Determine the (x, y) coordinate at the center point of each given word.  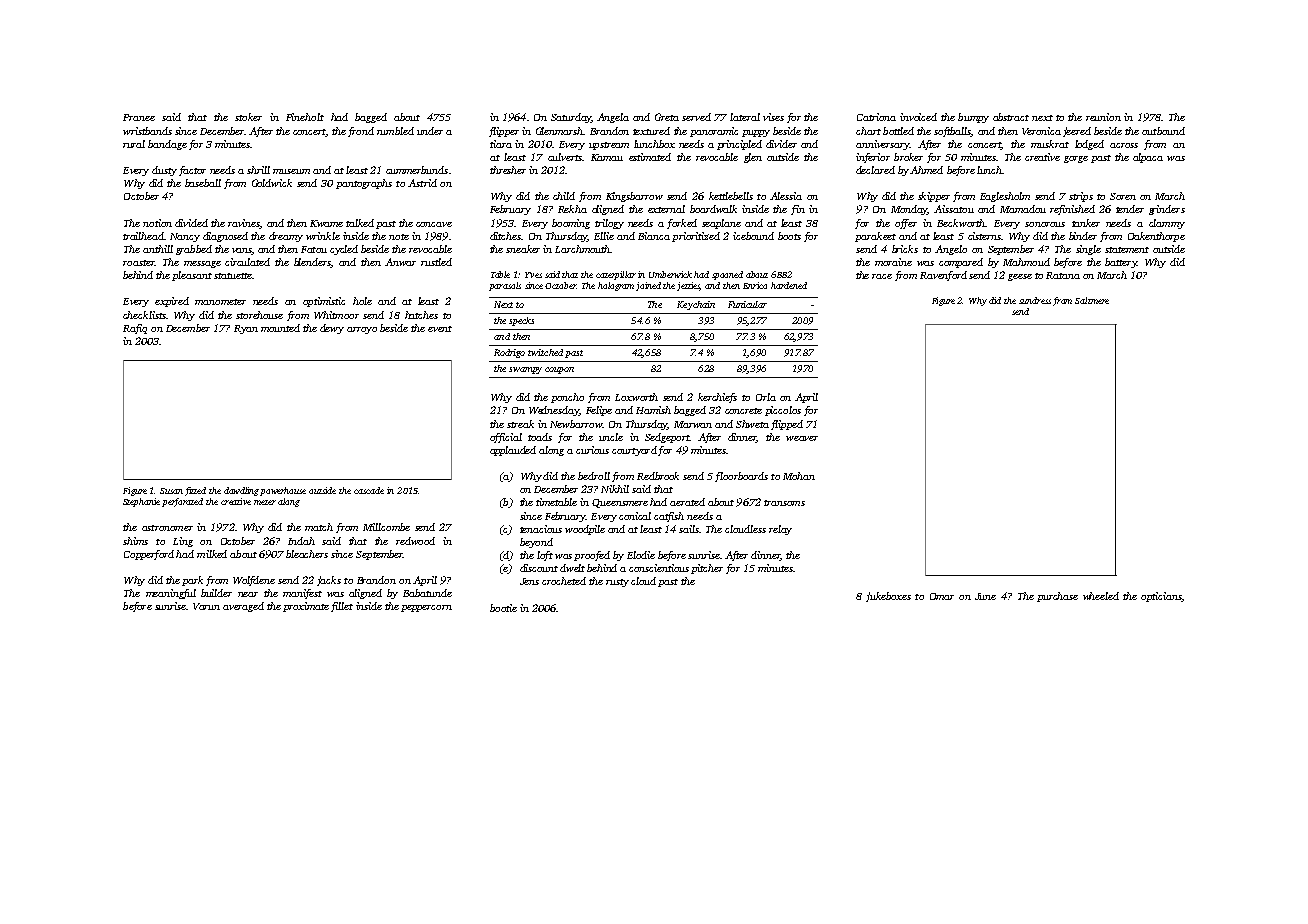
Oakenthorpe (1156, 237)
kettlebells (731, 196)
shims (135, 541)
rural (134, 144)
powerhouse (283, 491)
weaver (802, 438)
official (506, 438)
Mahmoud (1026, 262)
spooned (727, 275)
